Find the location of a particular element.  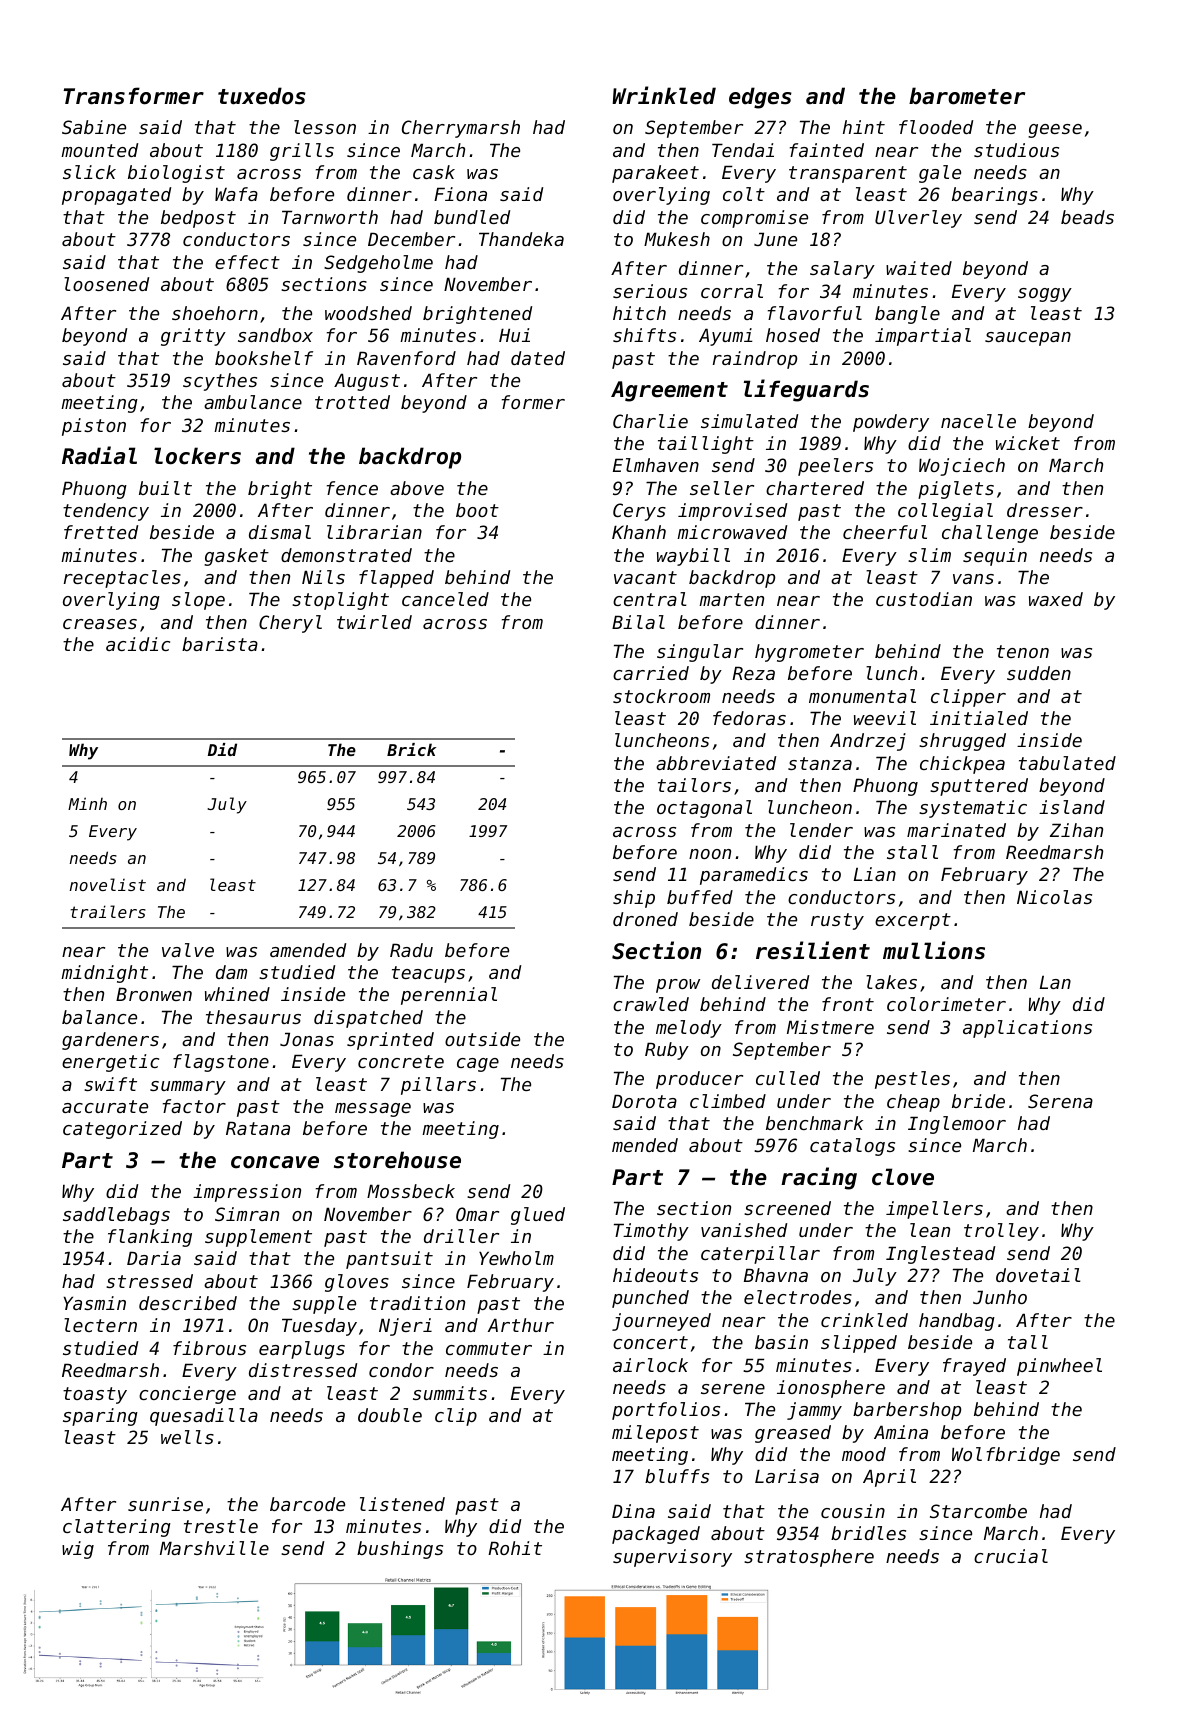

stockroom is located at coordinates (661, 696).
